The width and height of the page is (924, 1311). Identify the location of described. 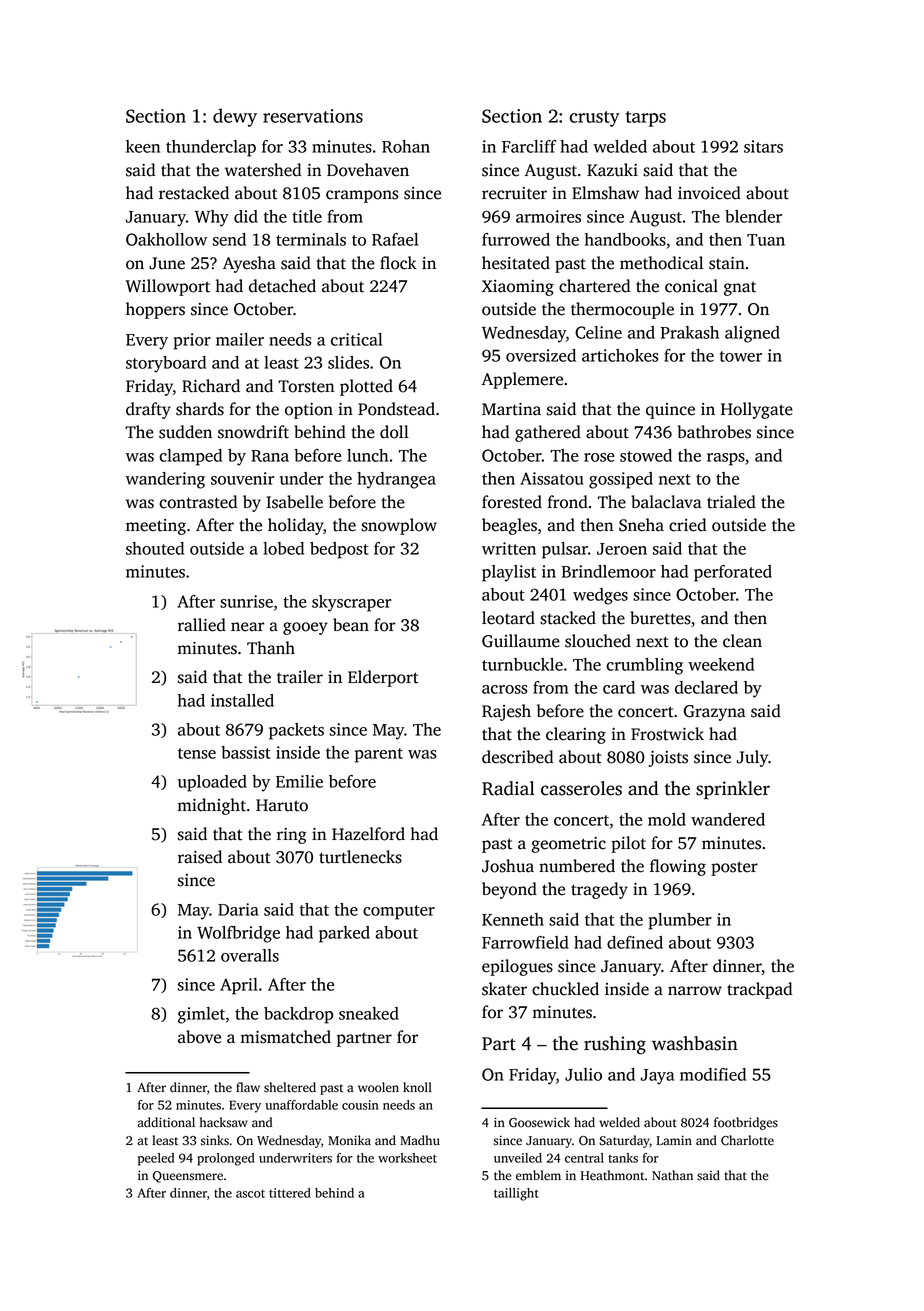
(518, 757).
